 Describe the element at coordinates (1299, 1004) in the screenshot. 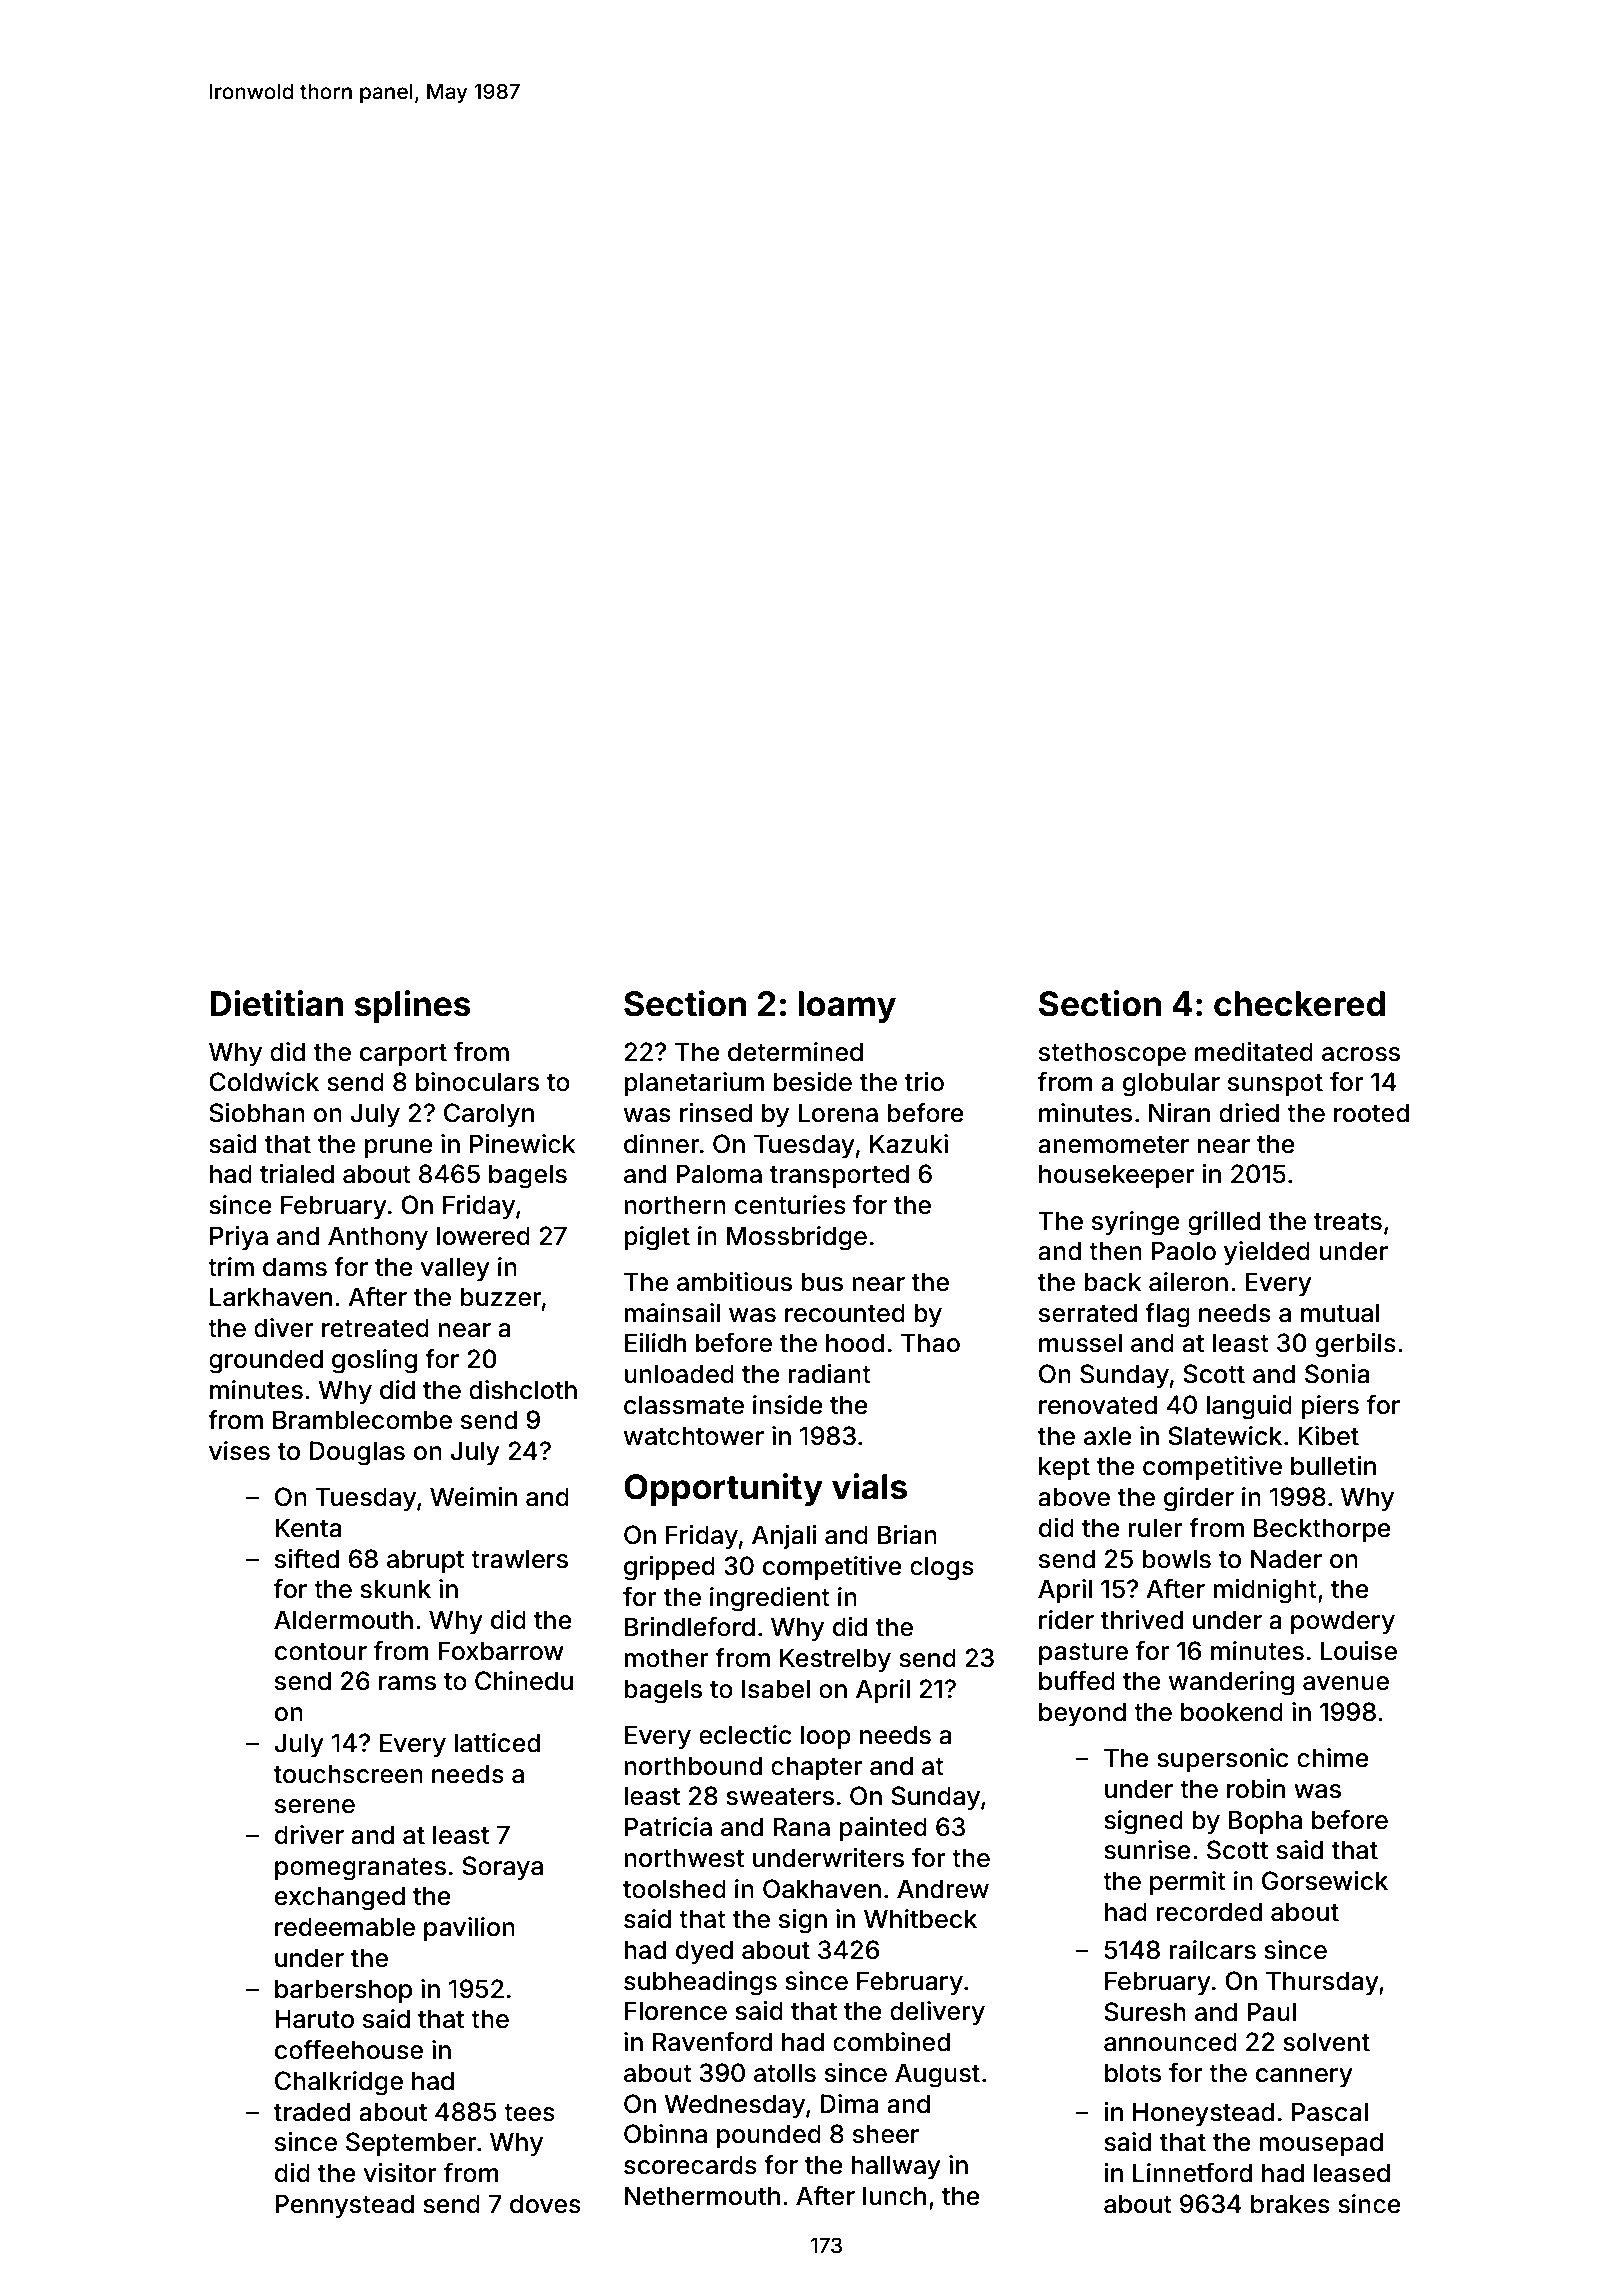

I see `checkered` at that location.
